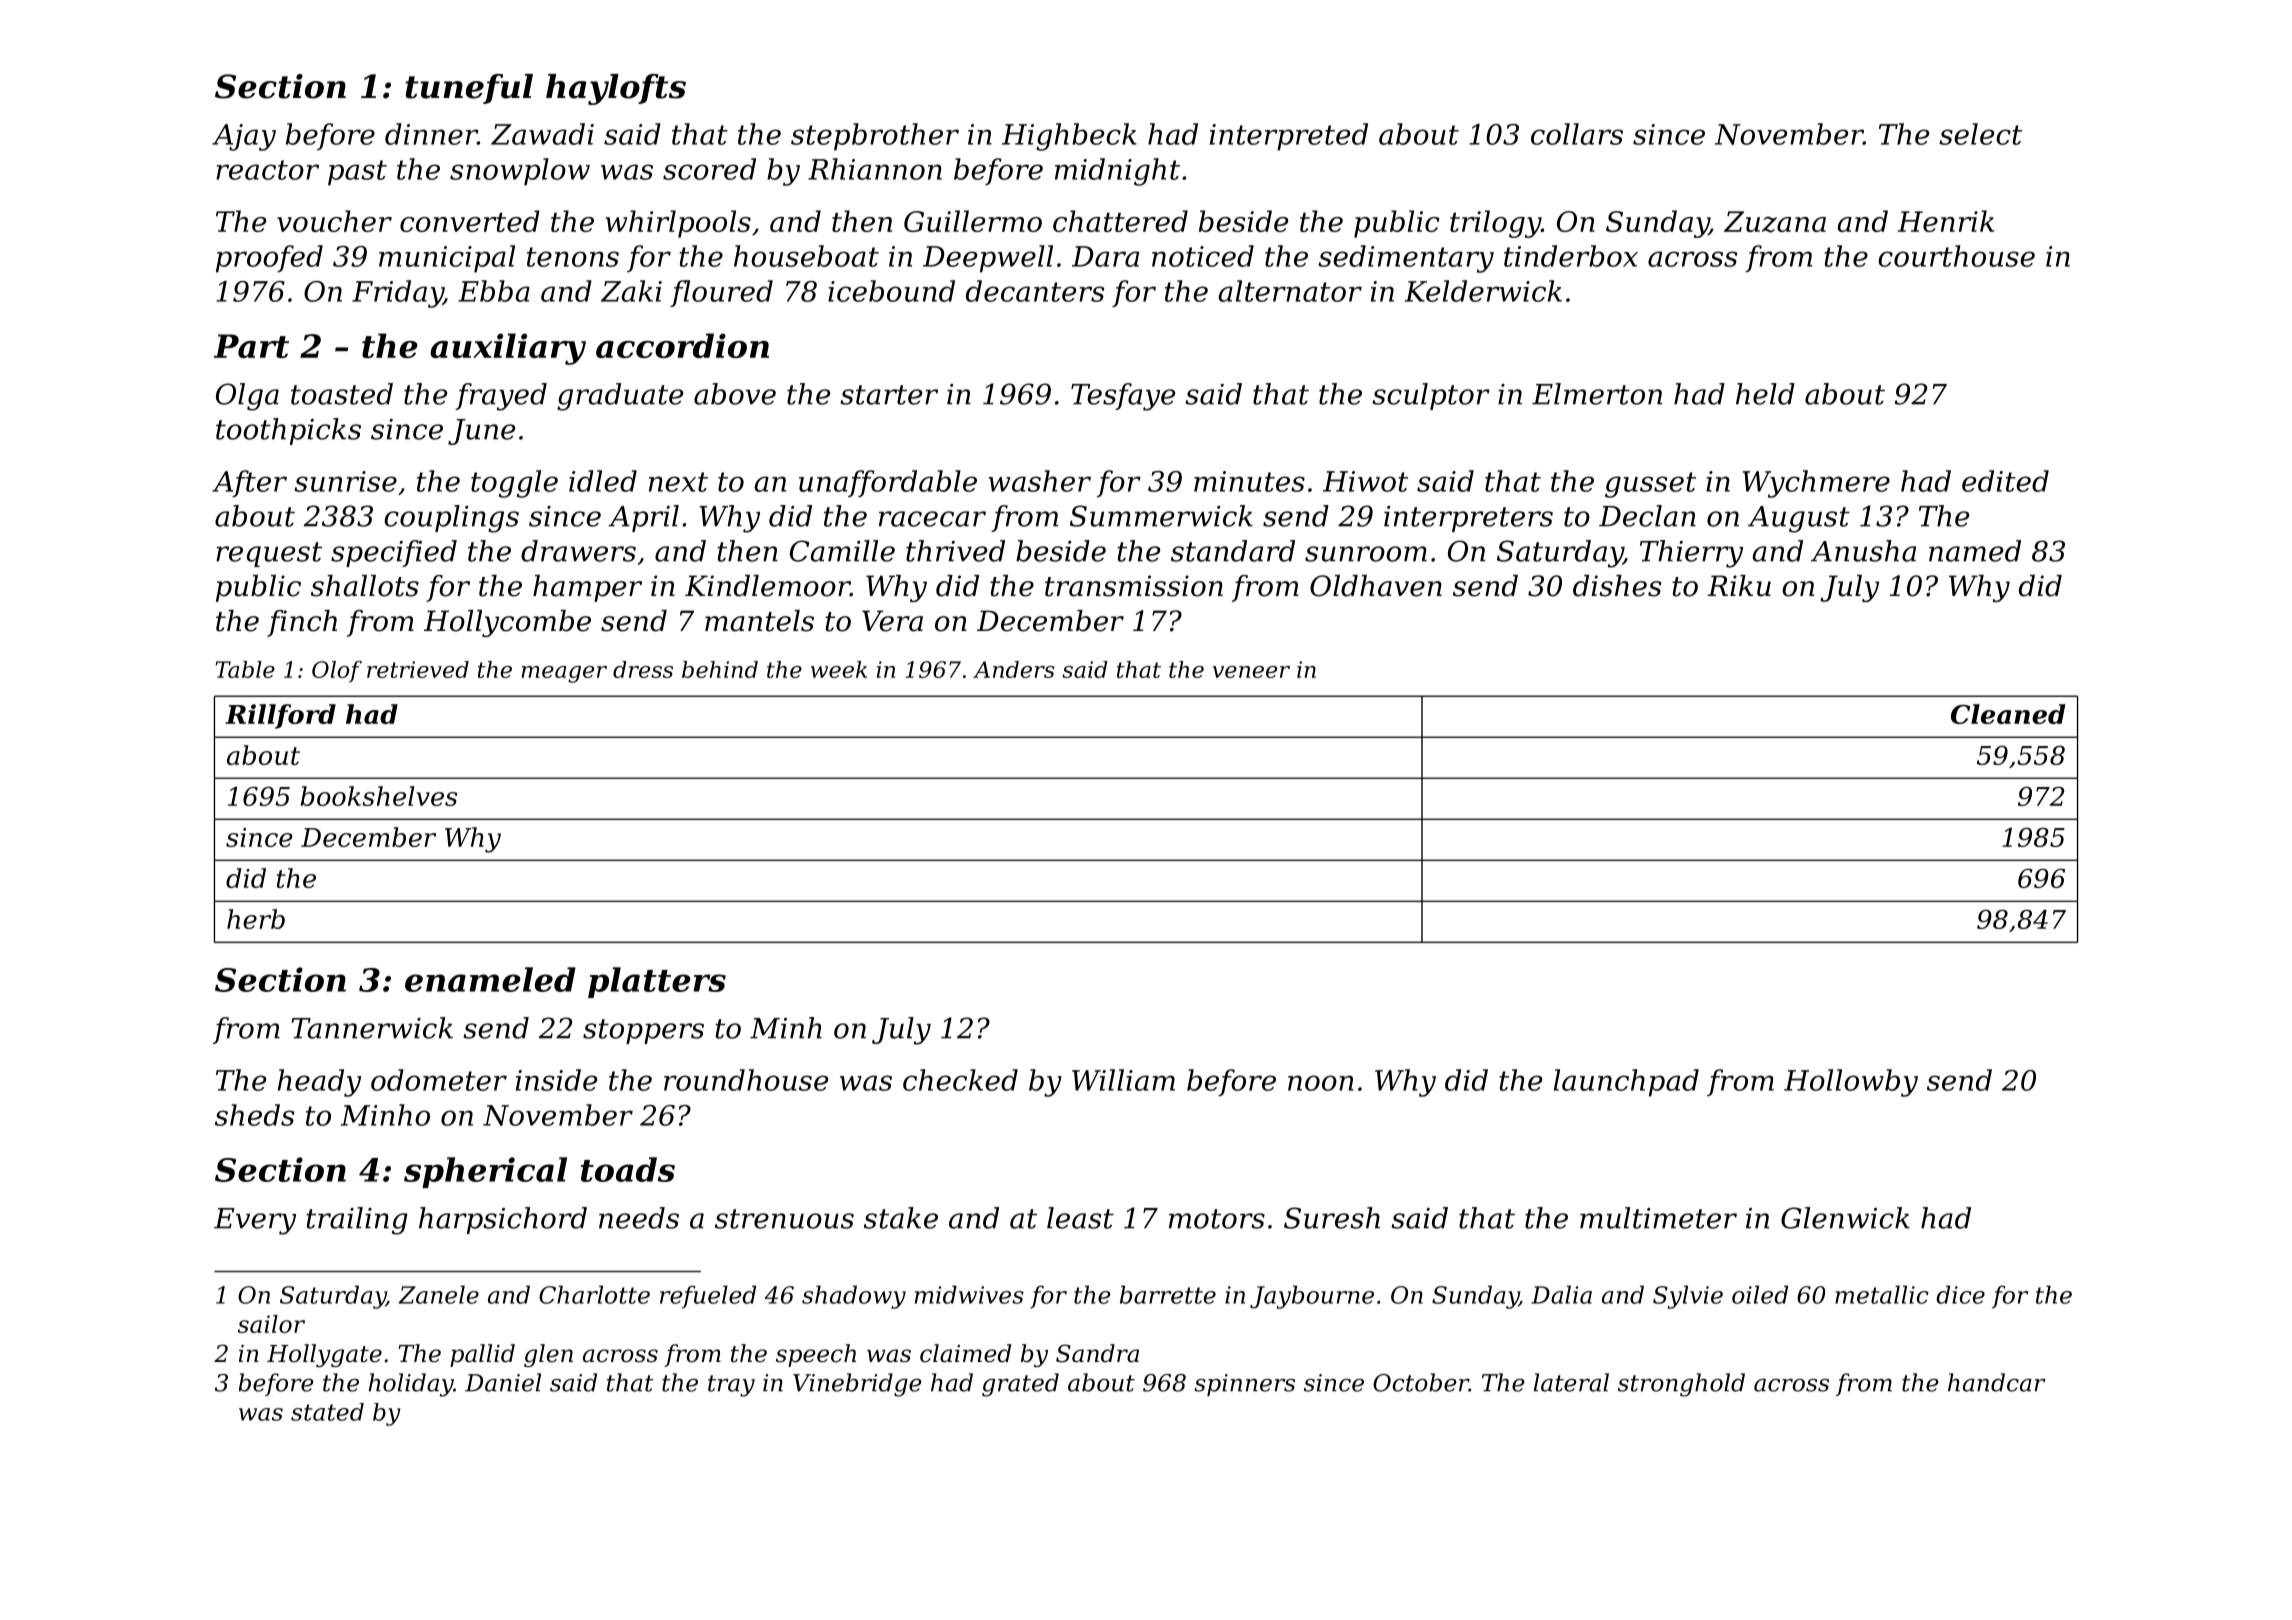 This screenshot has height=1620, width=2292. What do you see at coordinates (1468, 519) in the screenshot?
I see `interpreters` at bounding box center [1468, 519].
